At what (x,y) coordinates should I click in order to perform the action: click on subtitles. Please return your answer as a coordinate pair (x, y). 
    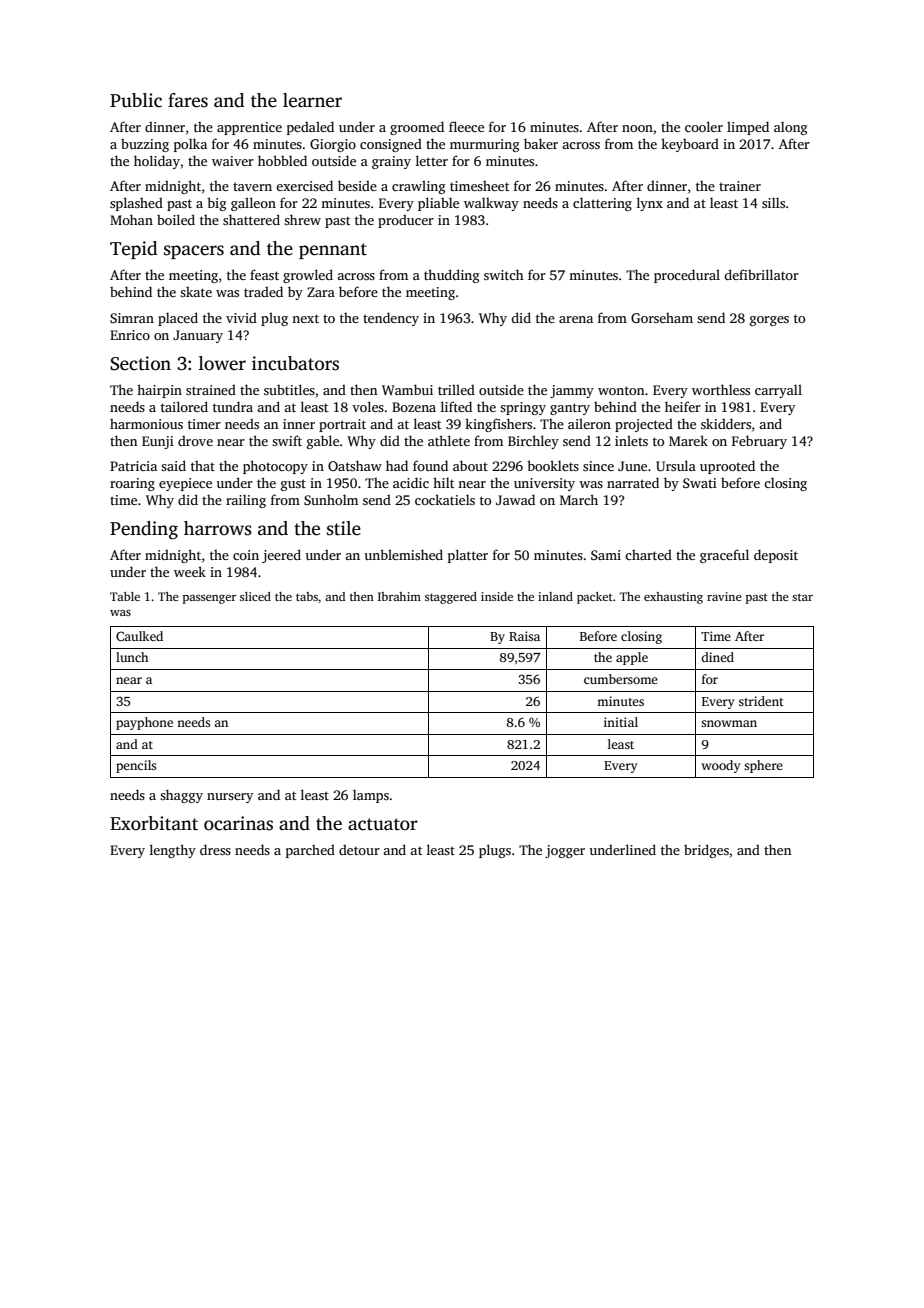
    Looking at the image, I should click on (289, 389).
